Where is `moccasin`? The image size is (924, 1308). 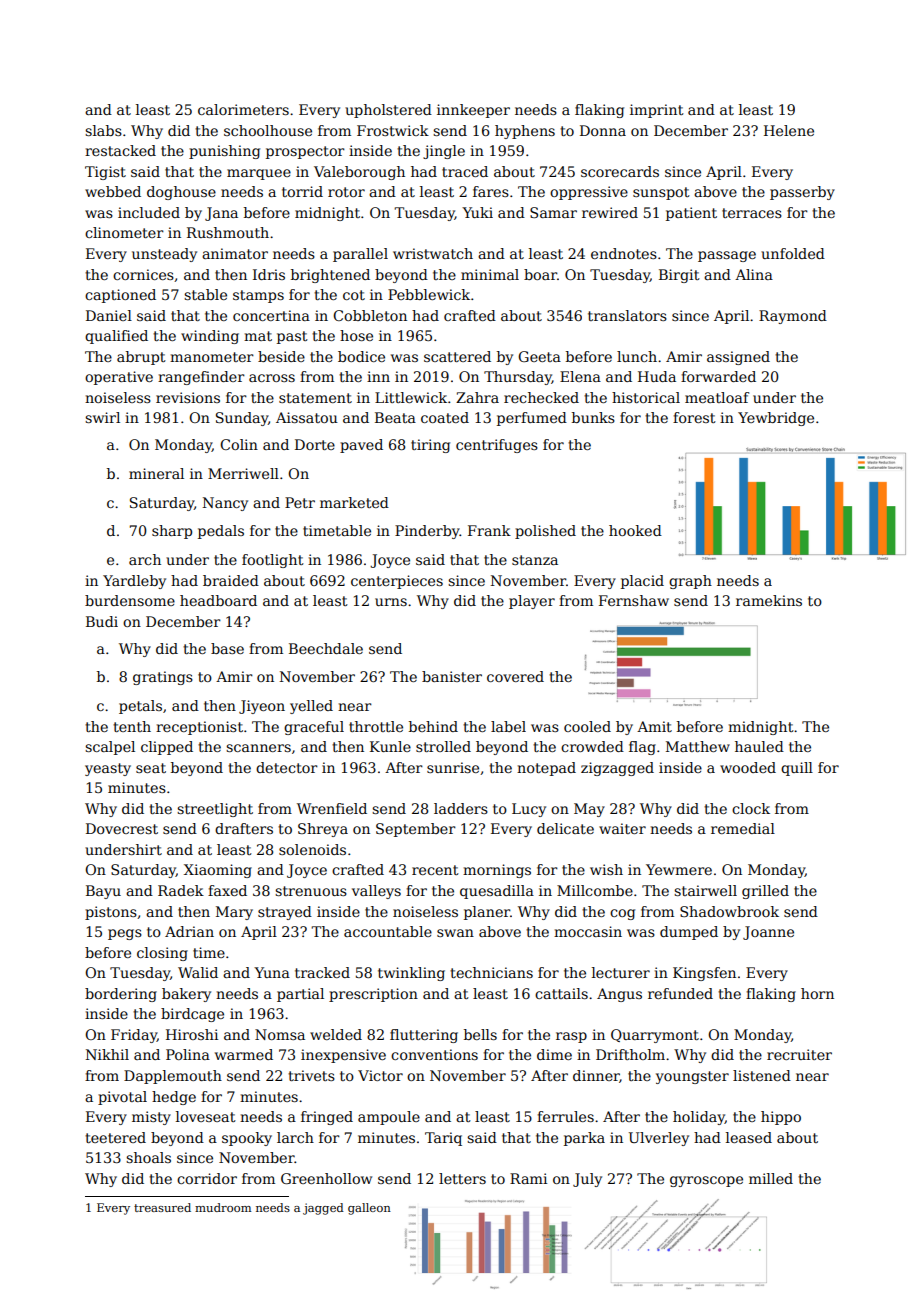 moccasin is located at coordinates (588, 931).
